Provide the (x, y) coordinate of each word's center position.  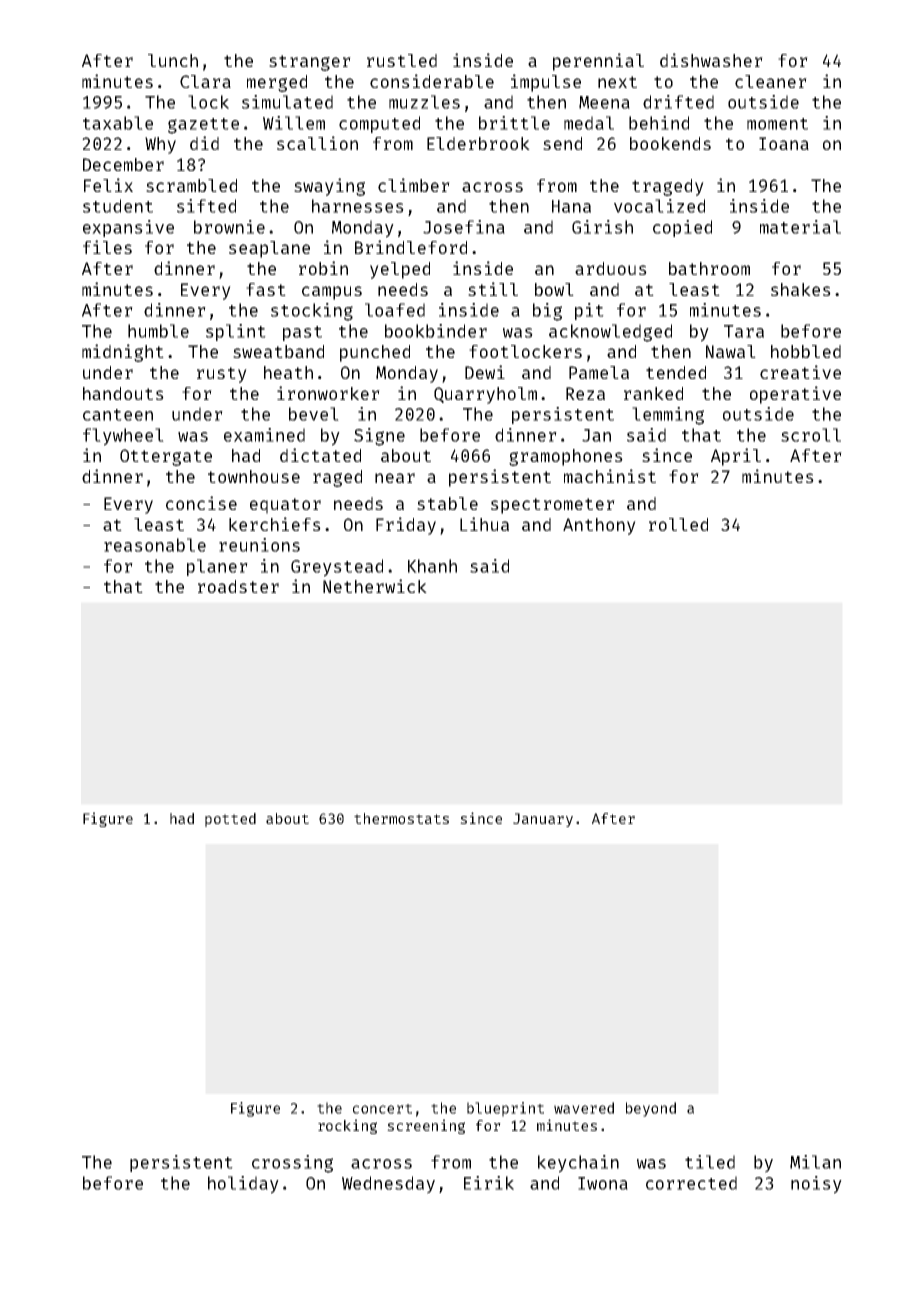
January (543, 820)
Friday (406, 526)
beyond (651, 1109)
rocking (347, 1126)
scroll (811, 435)
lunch (173, 60)
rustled (402, 60)
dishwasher (711, 60)
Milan (815, 1162)
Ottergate (166, 457)
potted (230, 820)
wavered (584, 1108)
